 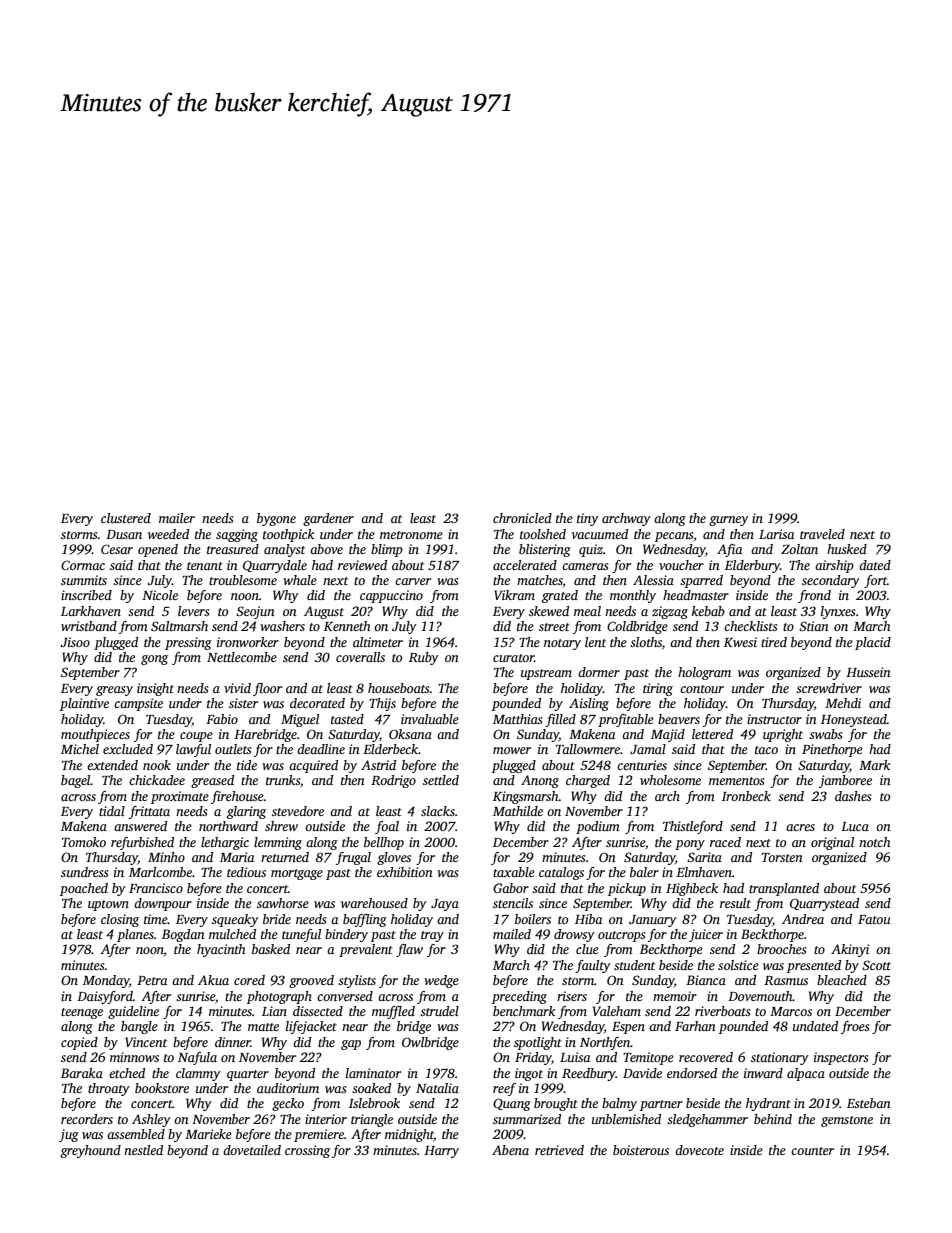 What do you see at coordinates (136, 1134) in the screenshot?
I see `assembled` at bounding box center [136, 1134].
